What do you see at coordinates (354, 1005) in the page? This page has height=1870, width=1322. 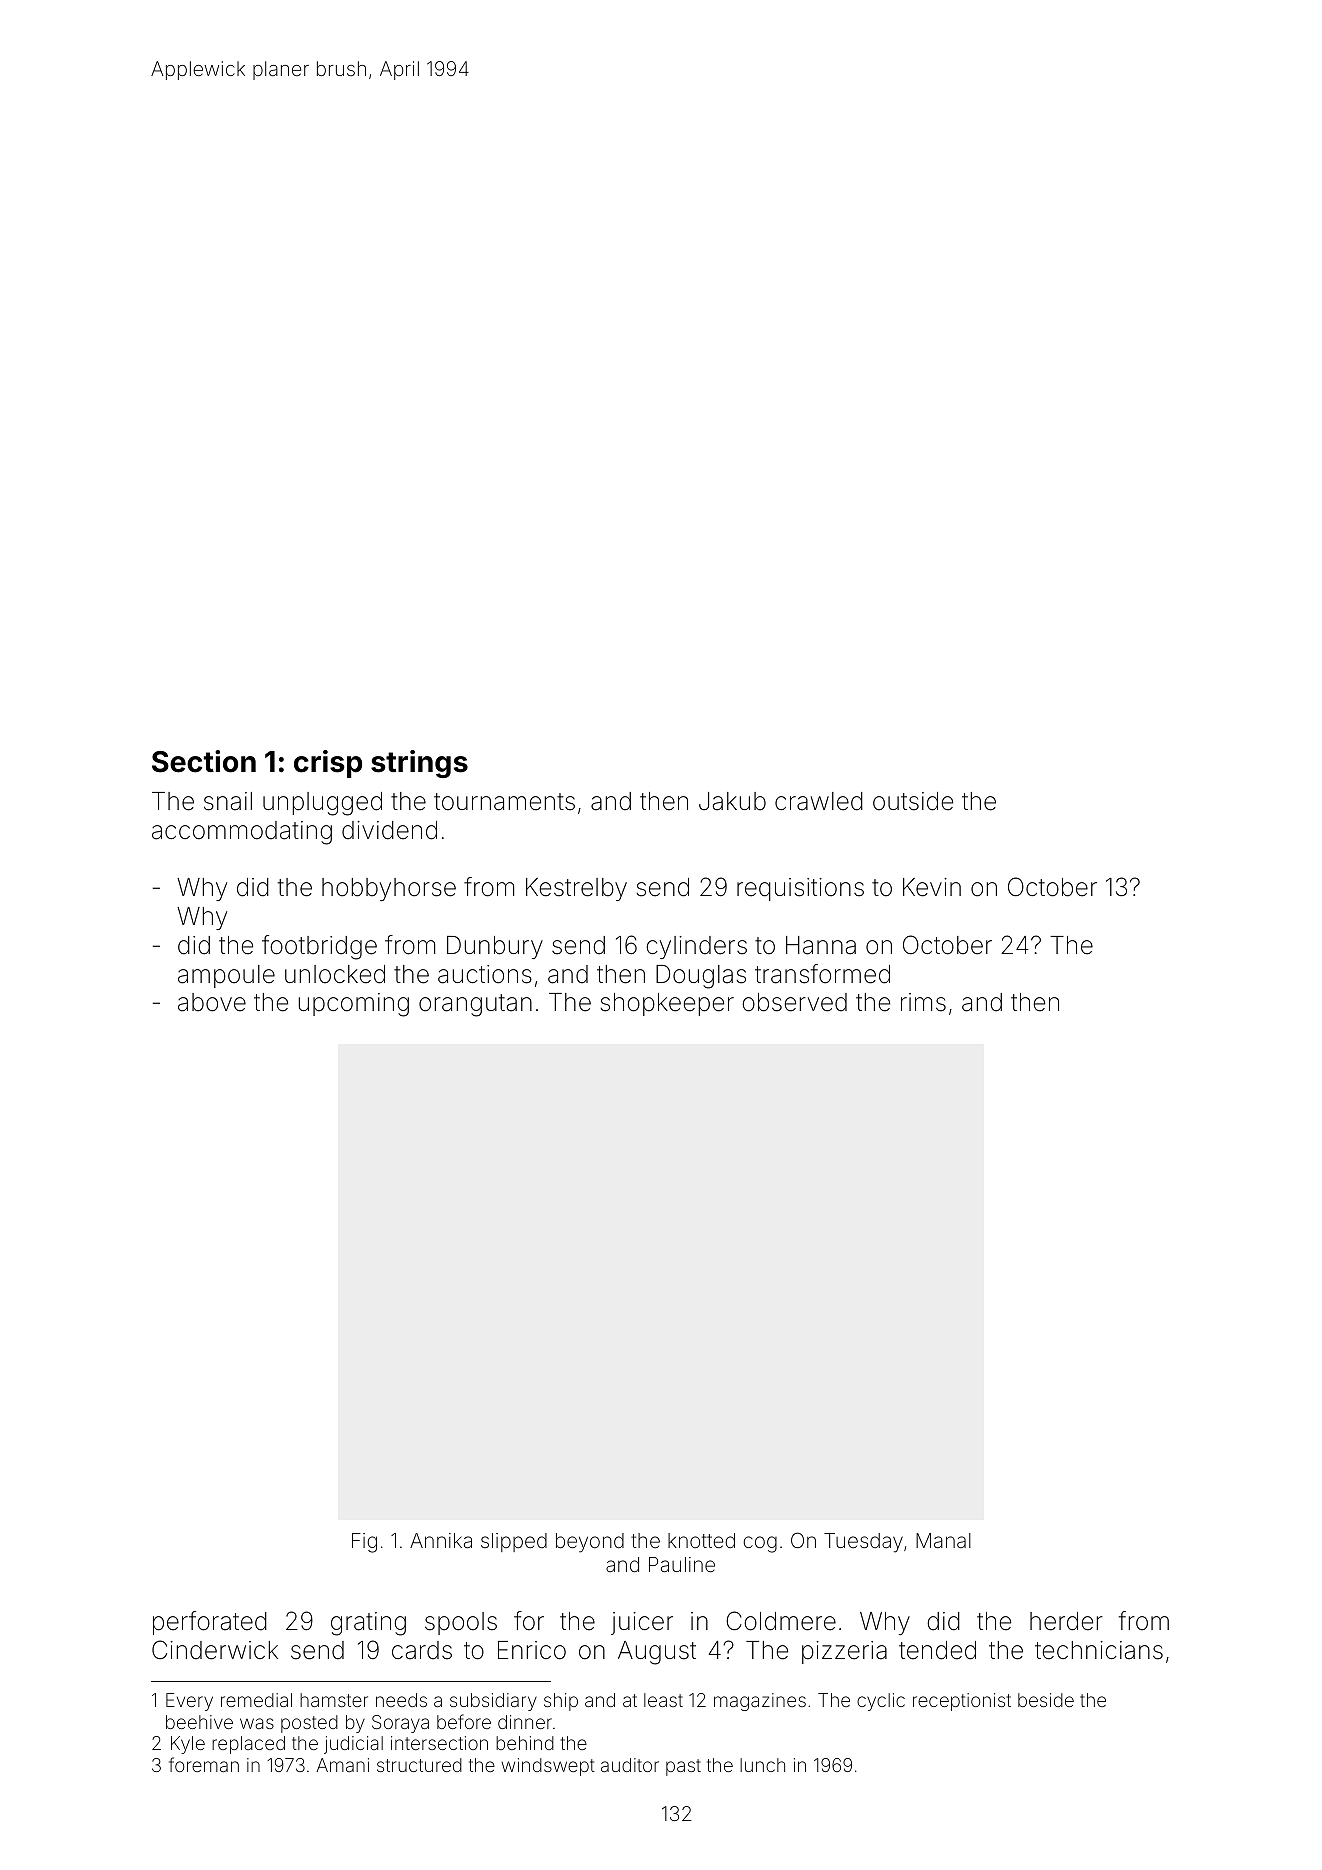 I see `upcoming` at bounding box center [354, 1005].
